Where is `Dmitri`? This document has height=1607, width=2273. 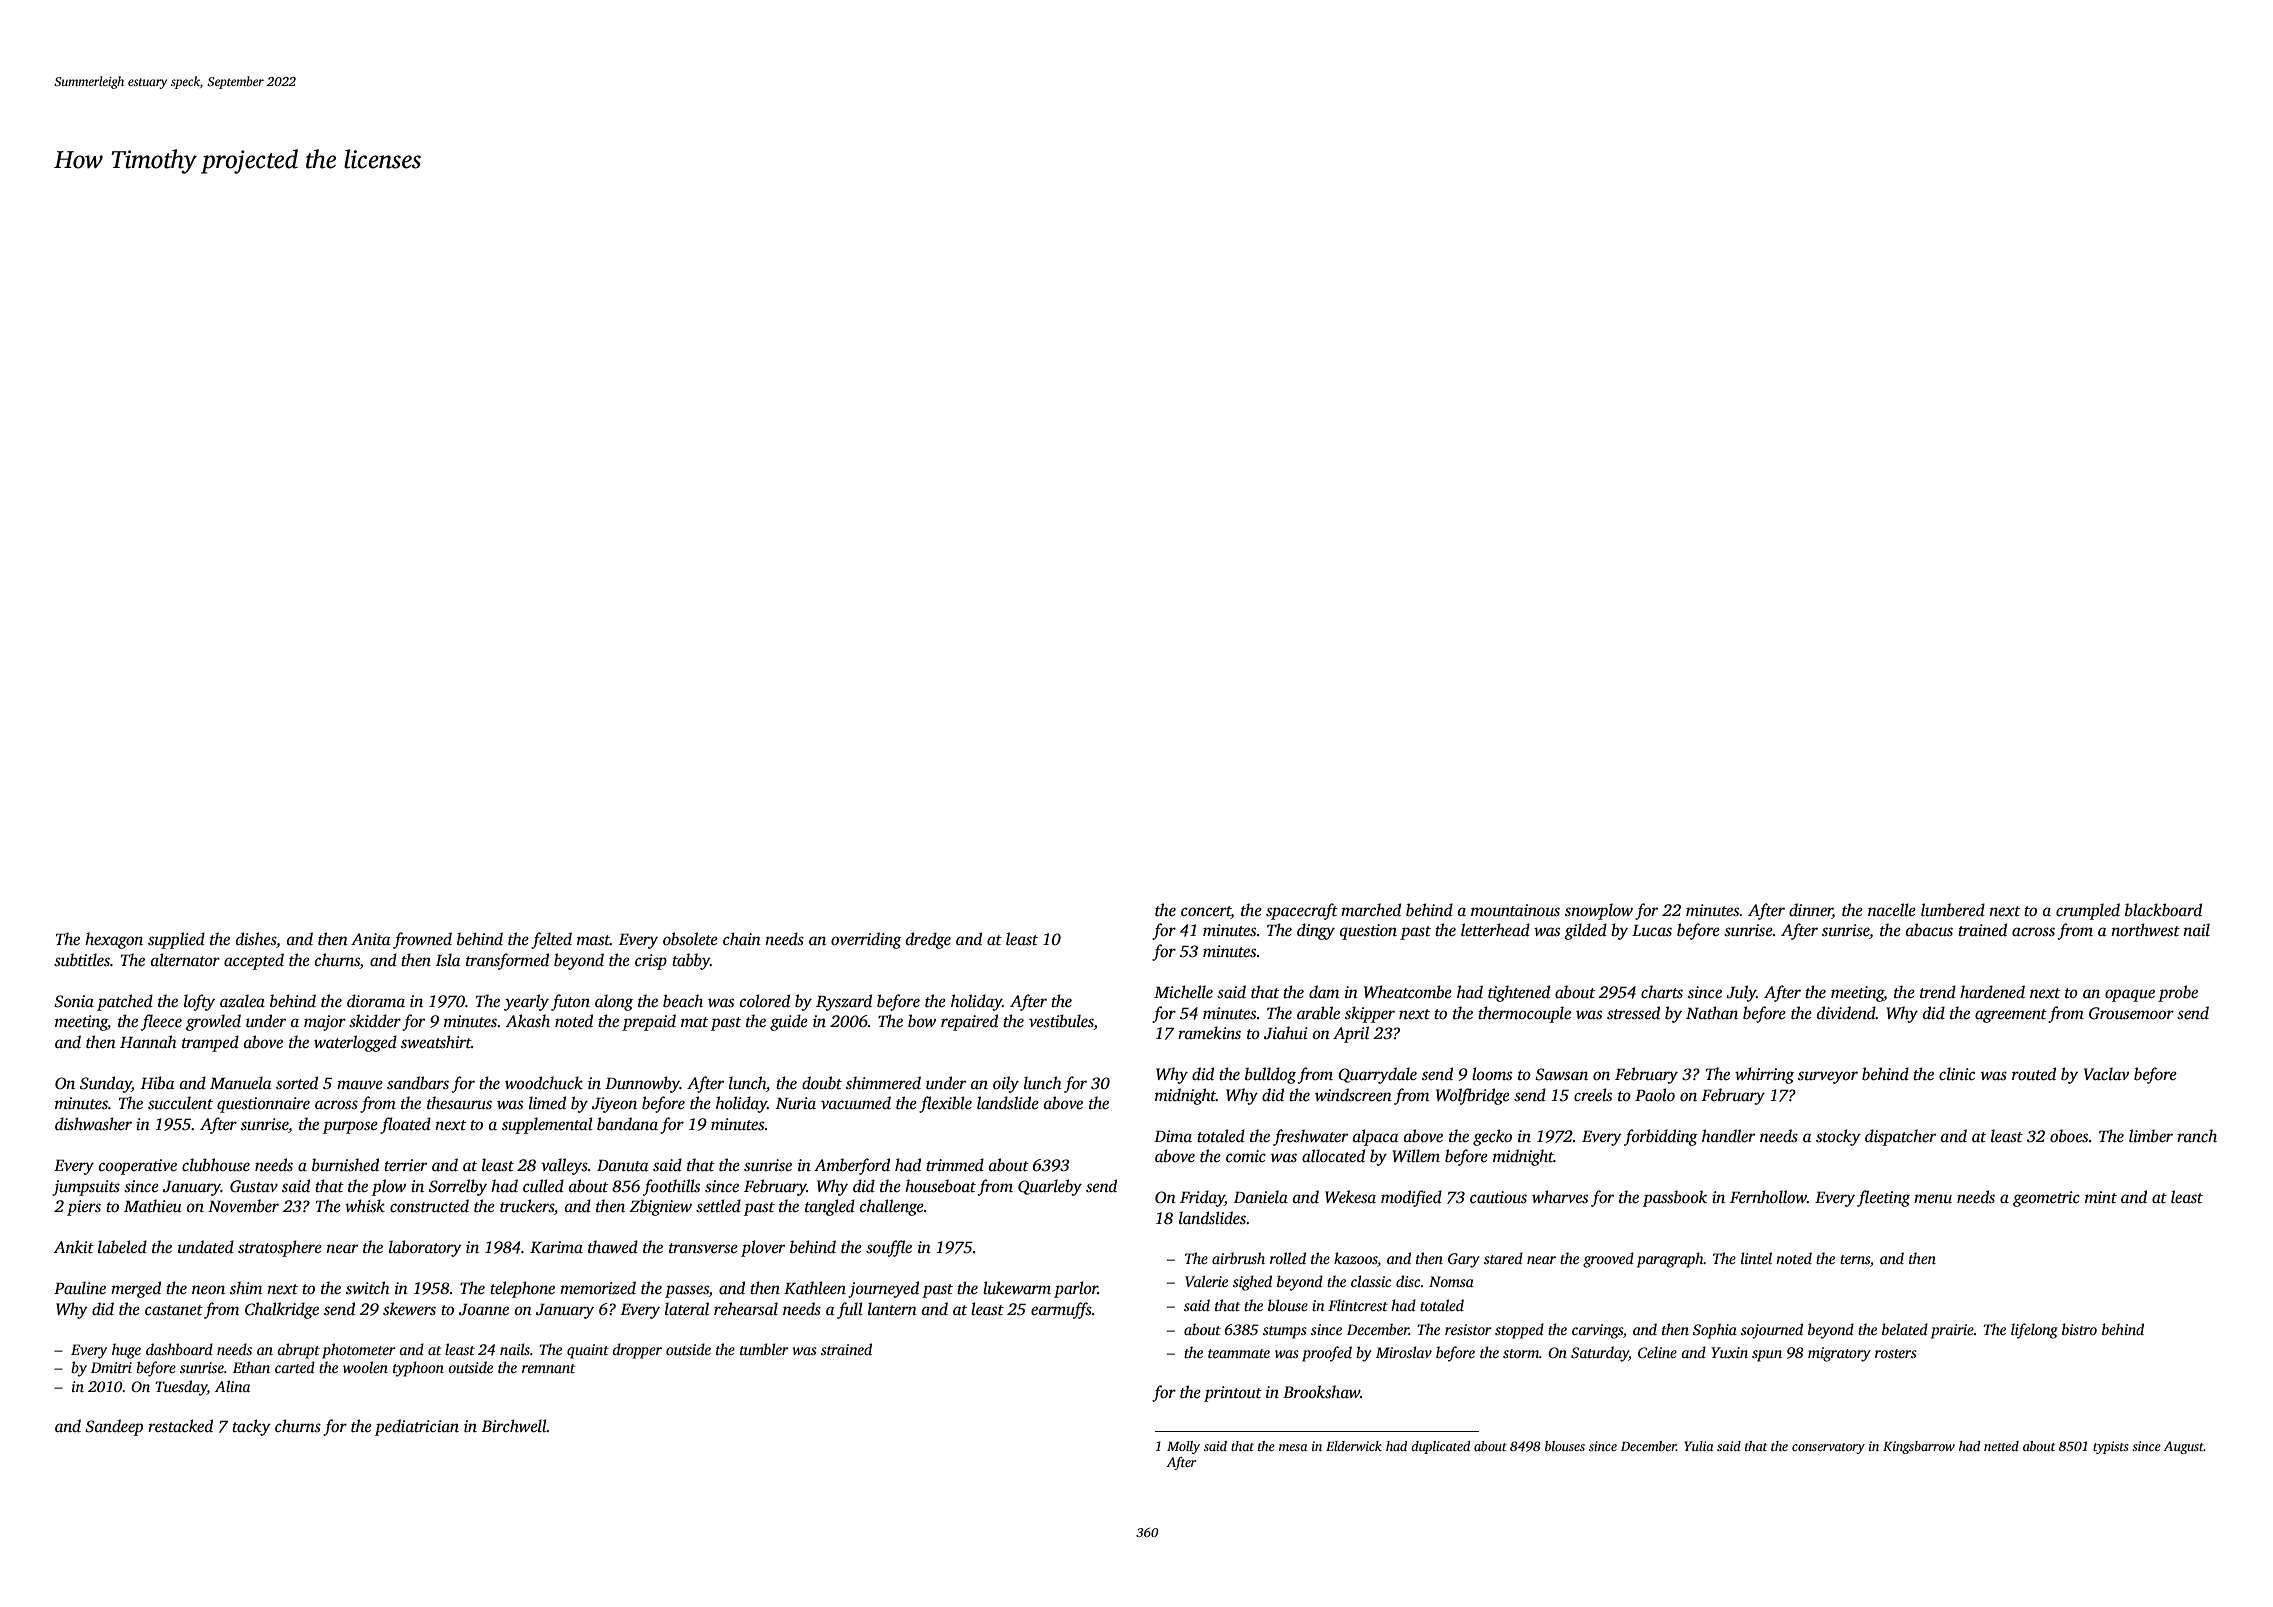
Dmitri is located at coordinates (111, 1367).
